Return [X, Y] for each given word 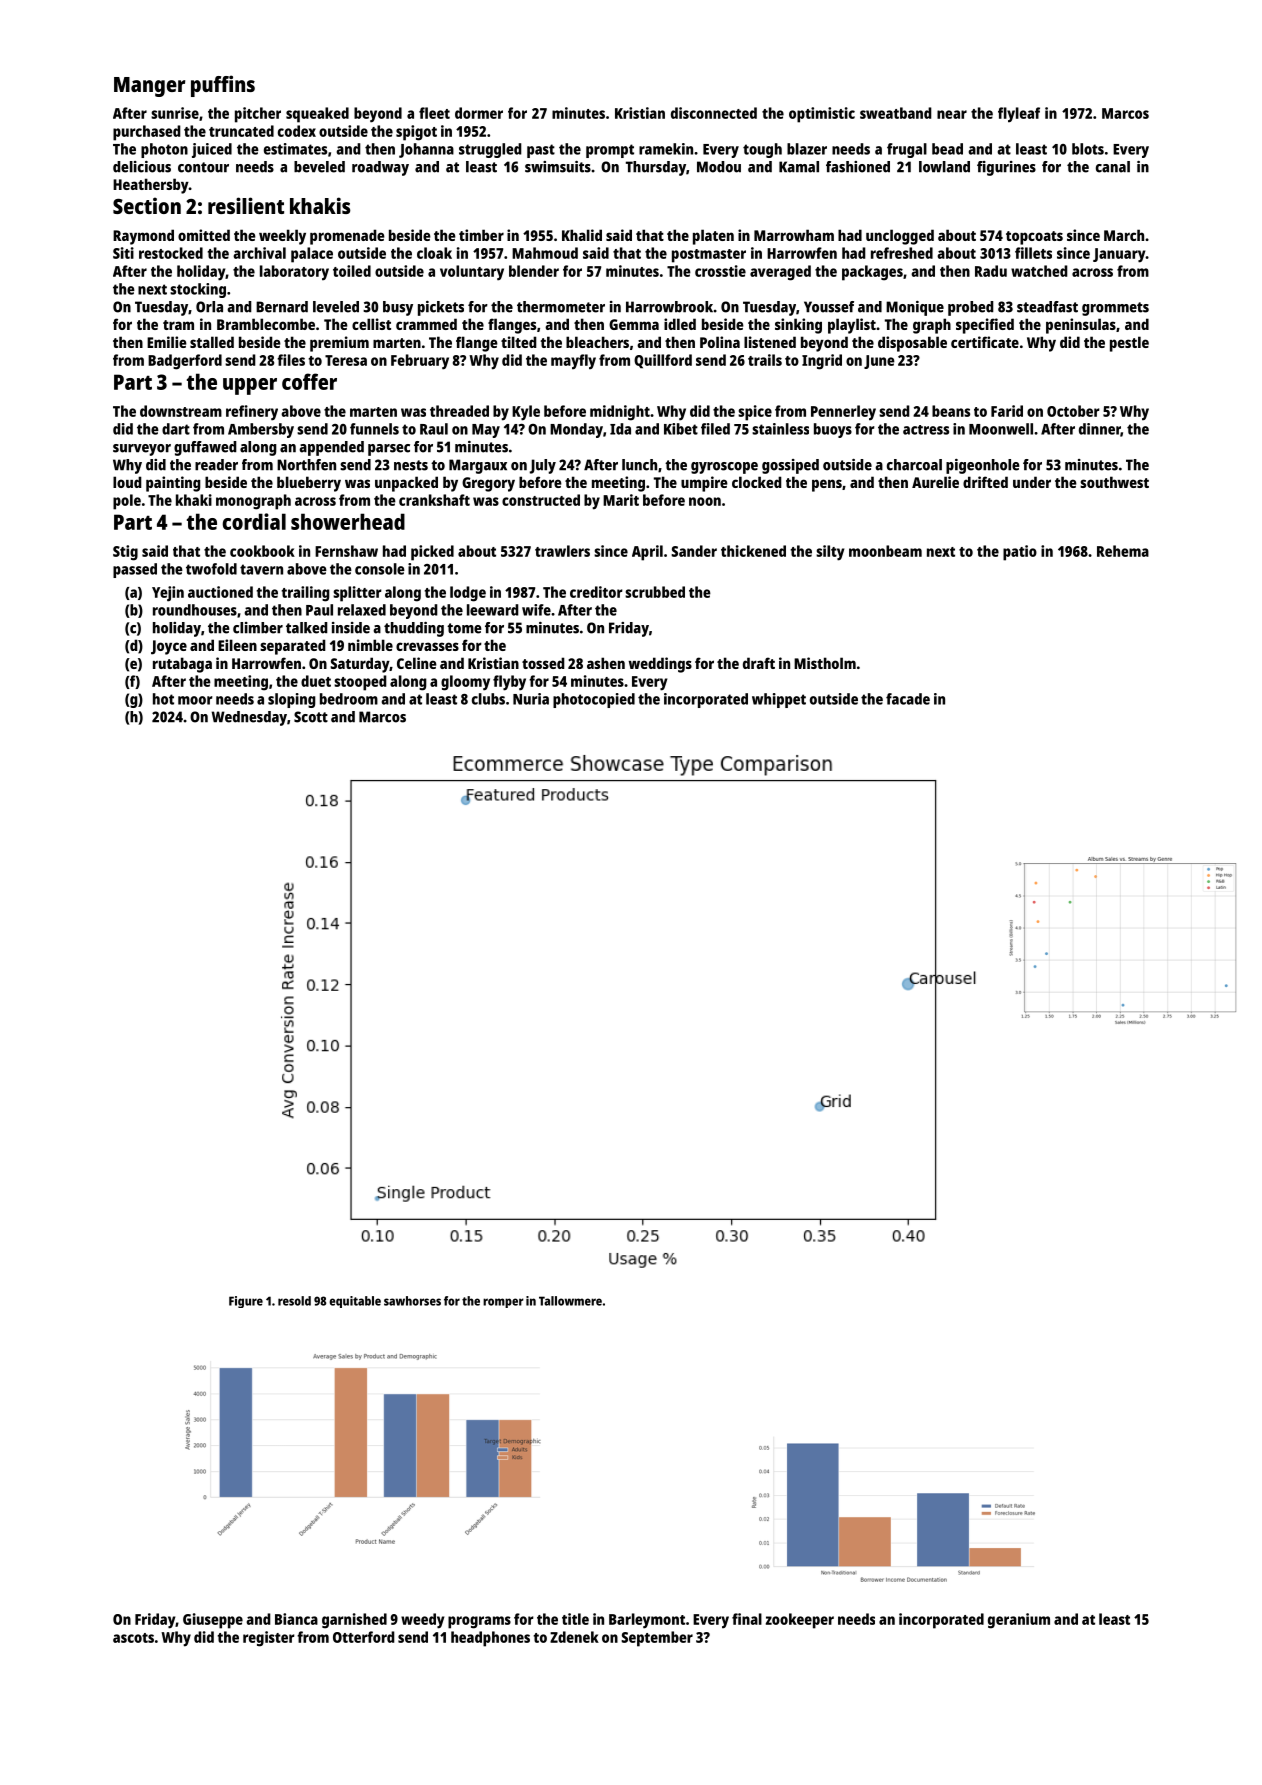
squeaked [317, 115]
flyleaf [1019, 115]
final [747, 1619]
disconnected [714, 113]
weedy [423, 1621]
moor [195, 700]
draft [759, 663]
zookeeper [800, 1621]
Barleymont [647, 1621]
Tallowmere [570, 1301]
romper [503, 1303]
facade [908, 699]
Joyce [169, 647]
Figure [246, 1302]
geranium [1019, 1621]
